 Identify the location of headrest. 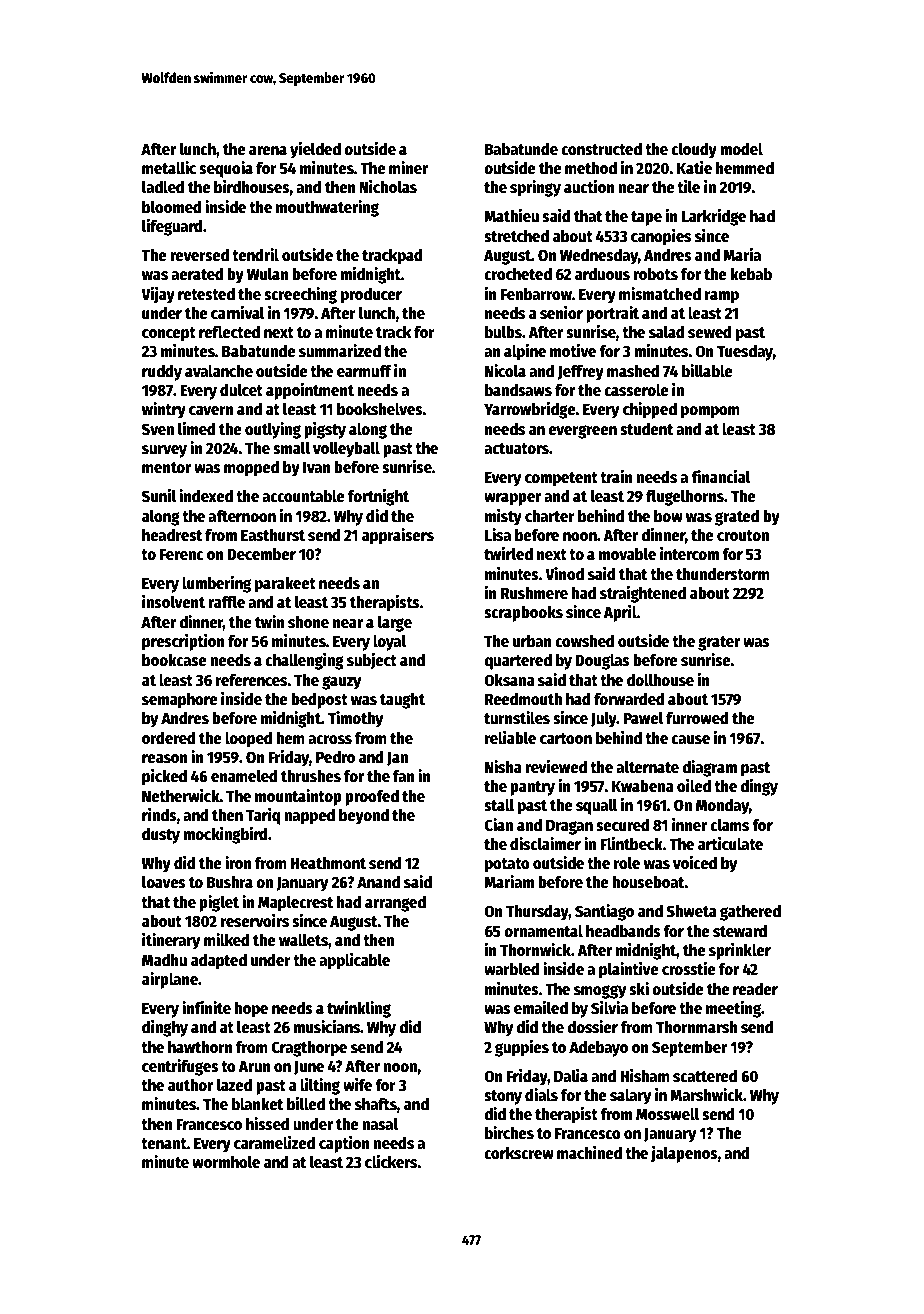
(172, 535).
